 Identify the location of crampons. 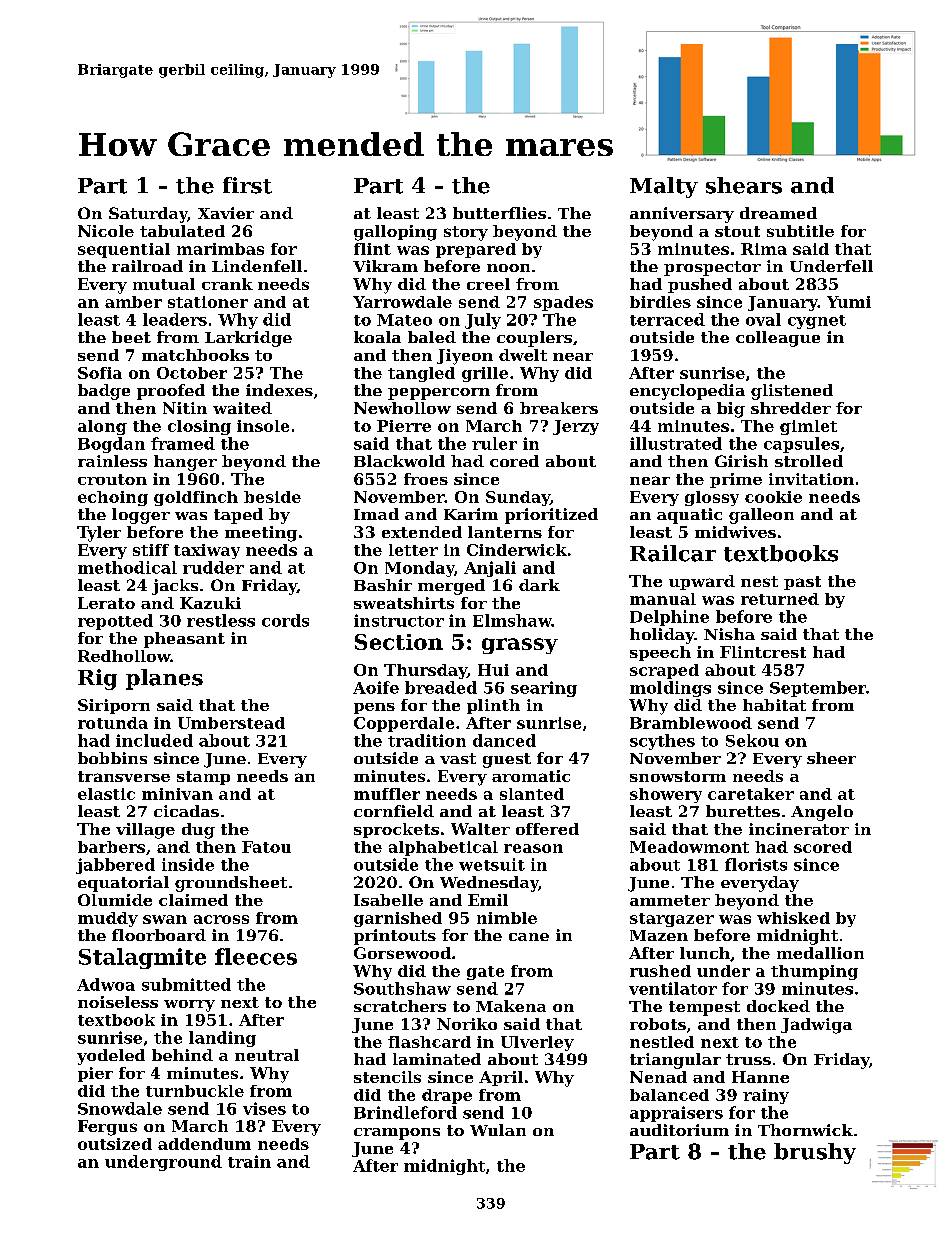
(397, 1134).
